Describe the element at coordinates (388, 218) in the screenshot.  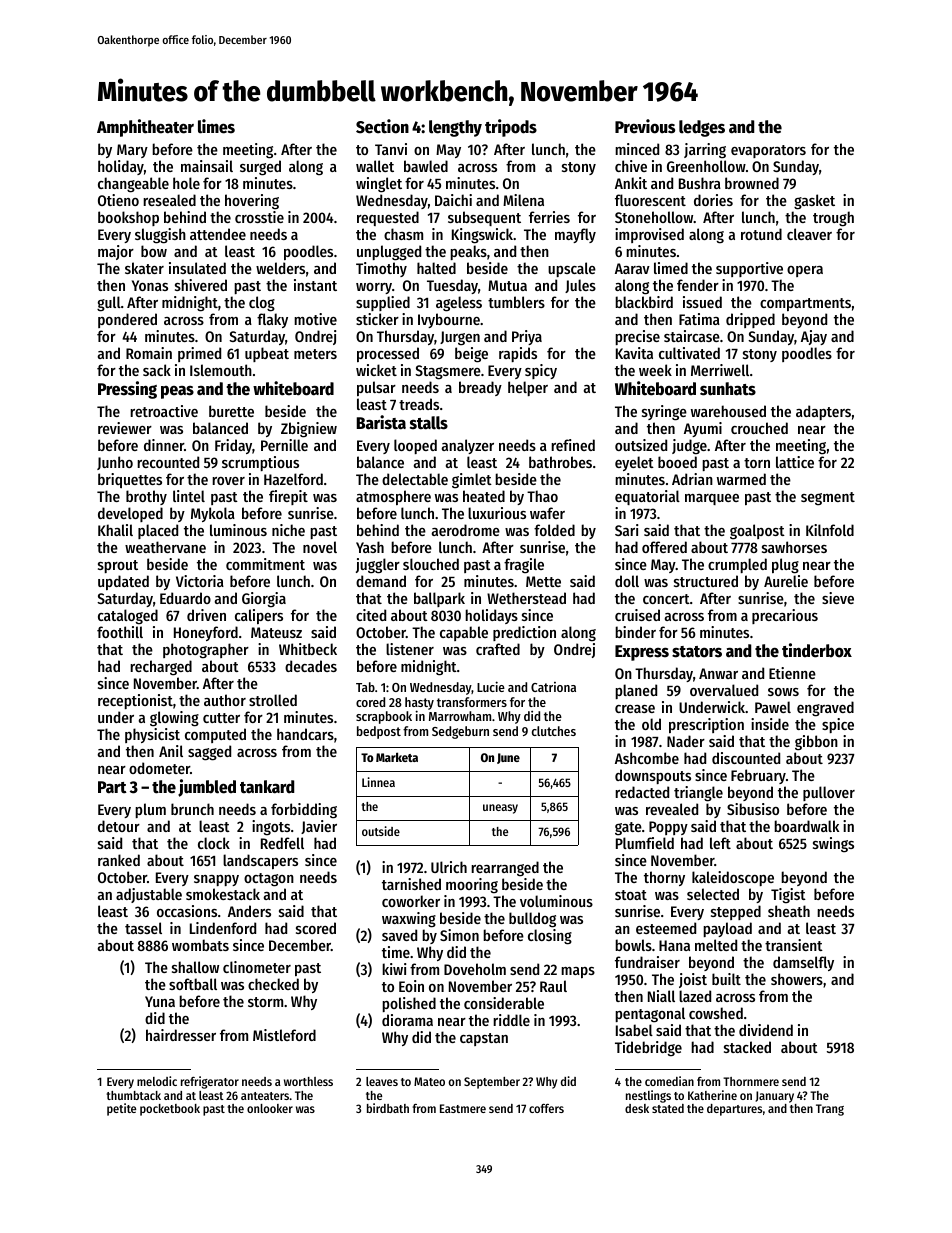
I see `requested` at that location.
